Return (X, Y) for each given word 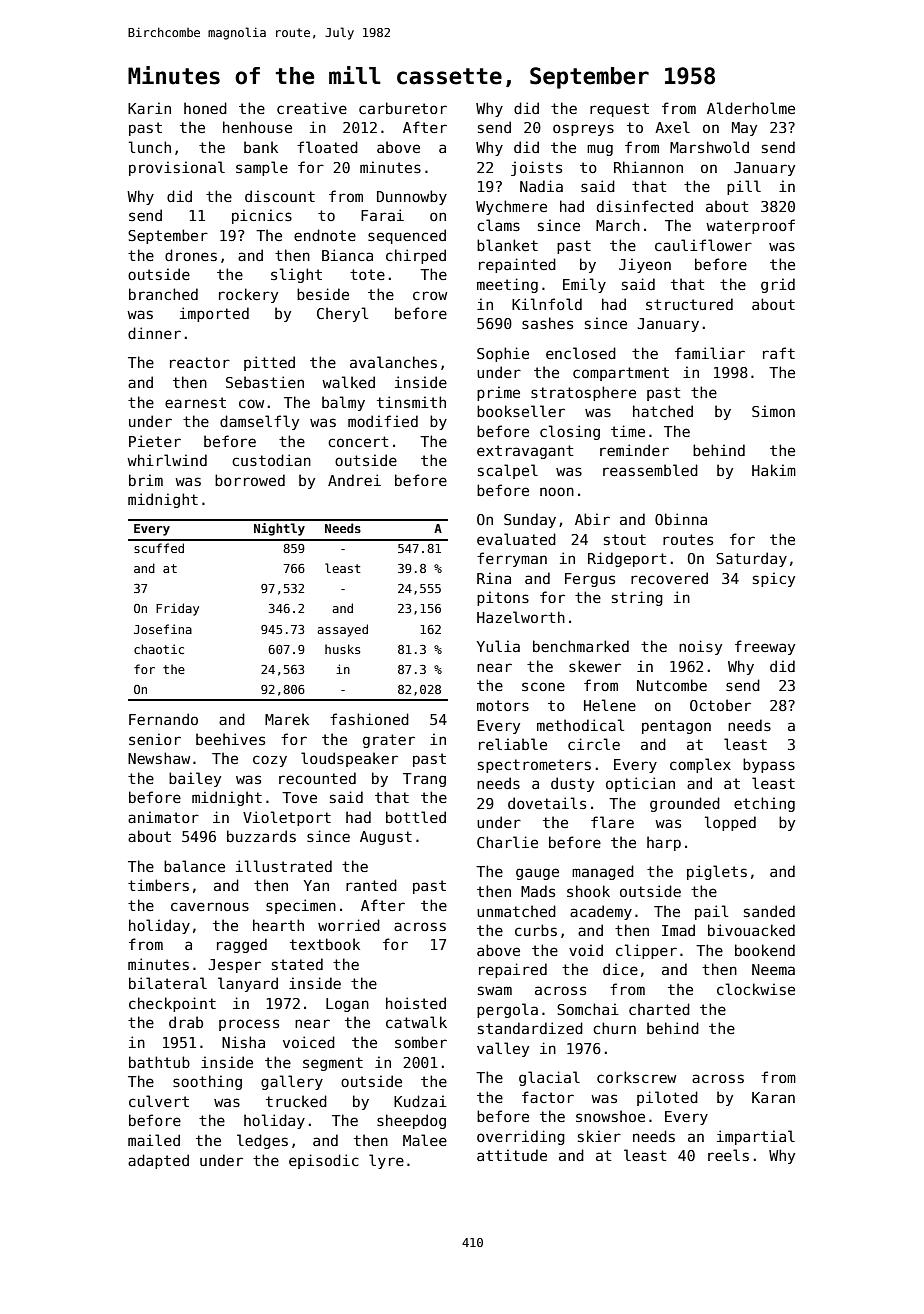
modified (383, 421)
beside (323, 294)
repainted (517, 265)
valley (503, 1049)
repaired (513, 970)
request (619, 110)
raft (779, 353)
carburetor (403, 108)
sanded (769, 911)
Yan (316, 885)
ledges (262, 1141)
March (618, 225)
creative (312, 108)
